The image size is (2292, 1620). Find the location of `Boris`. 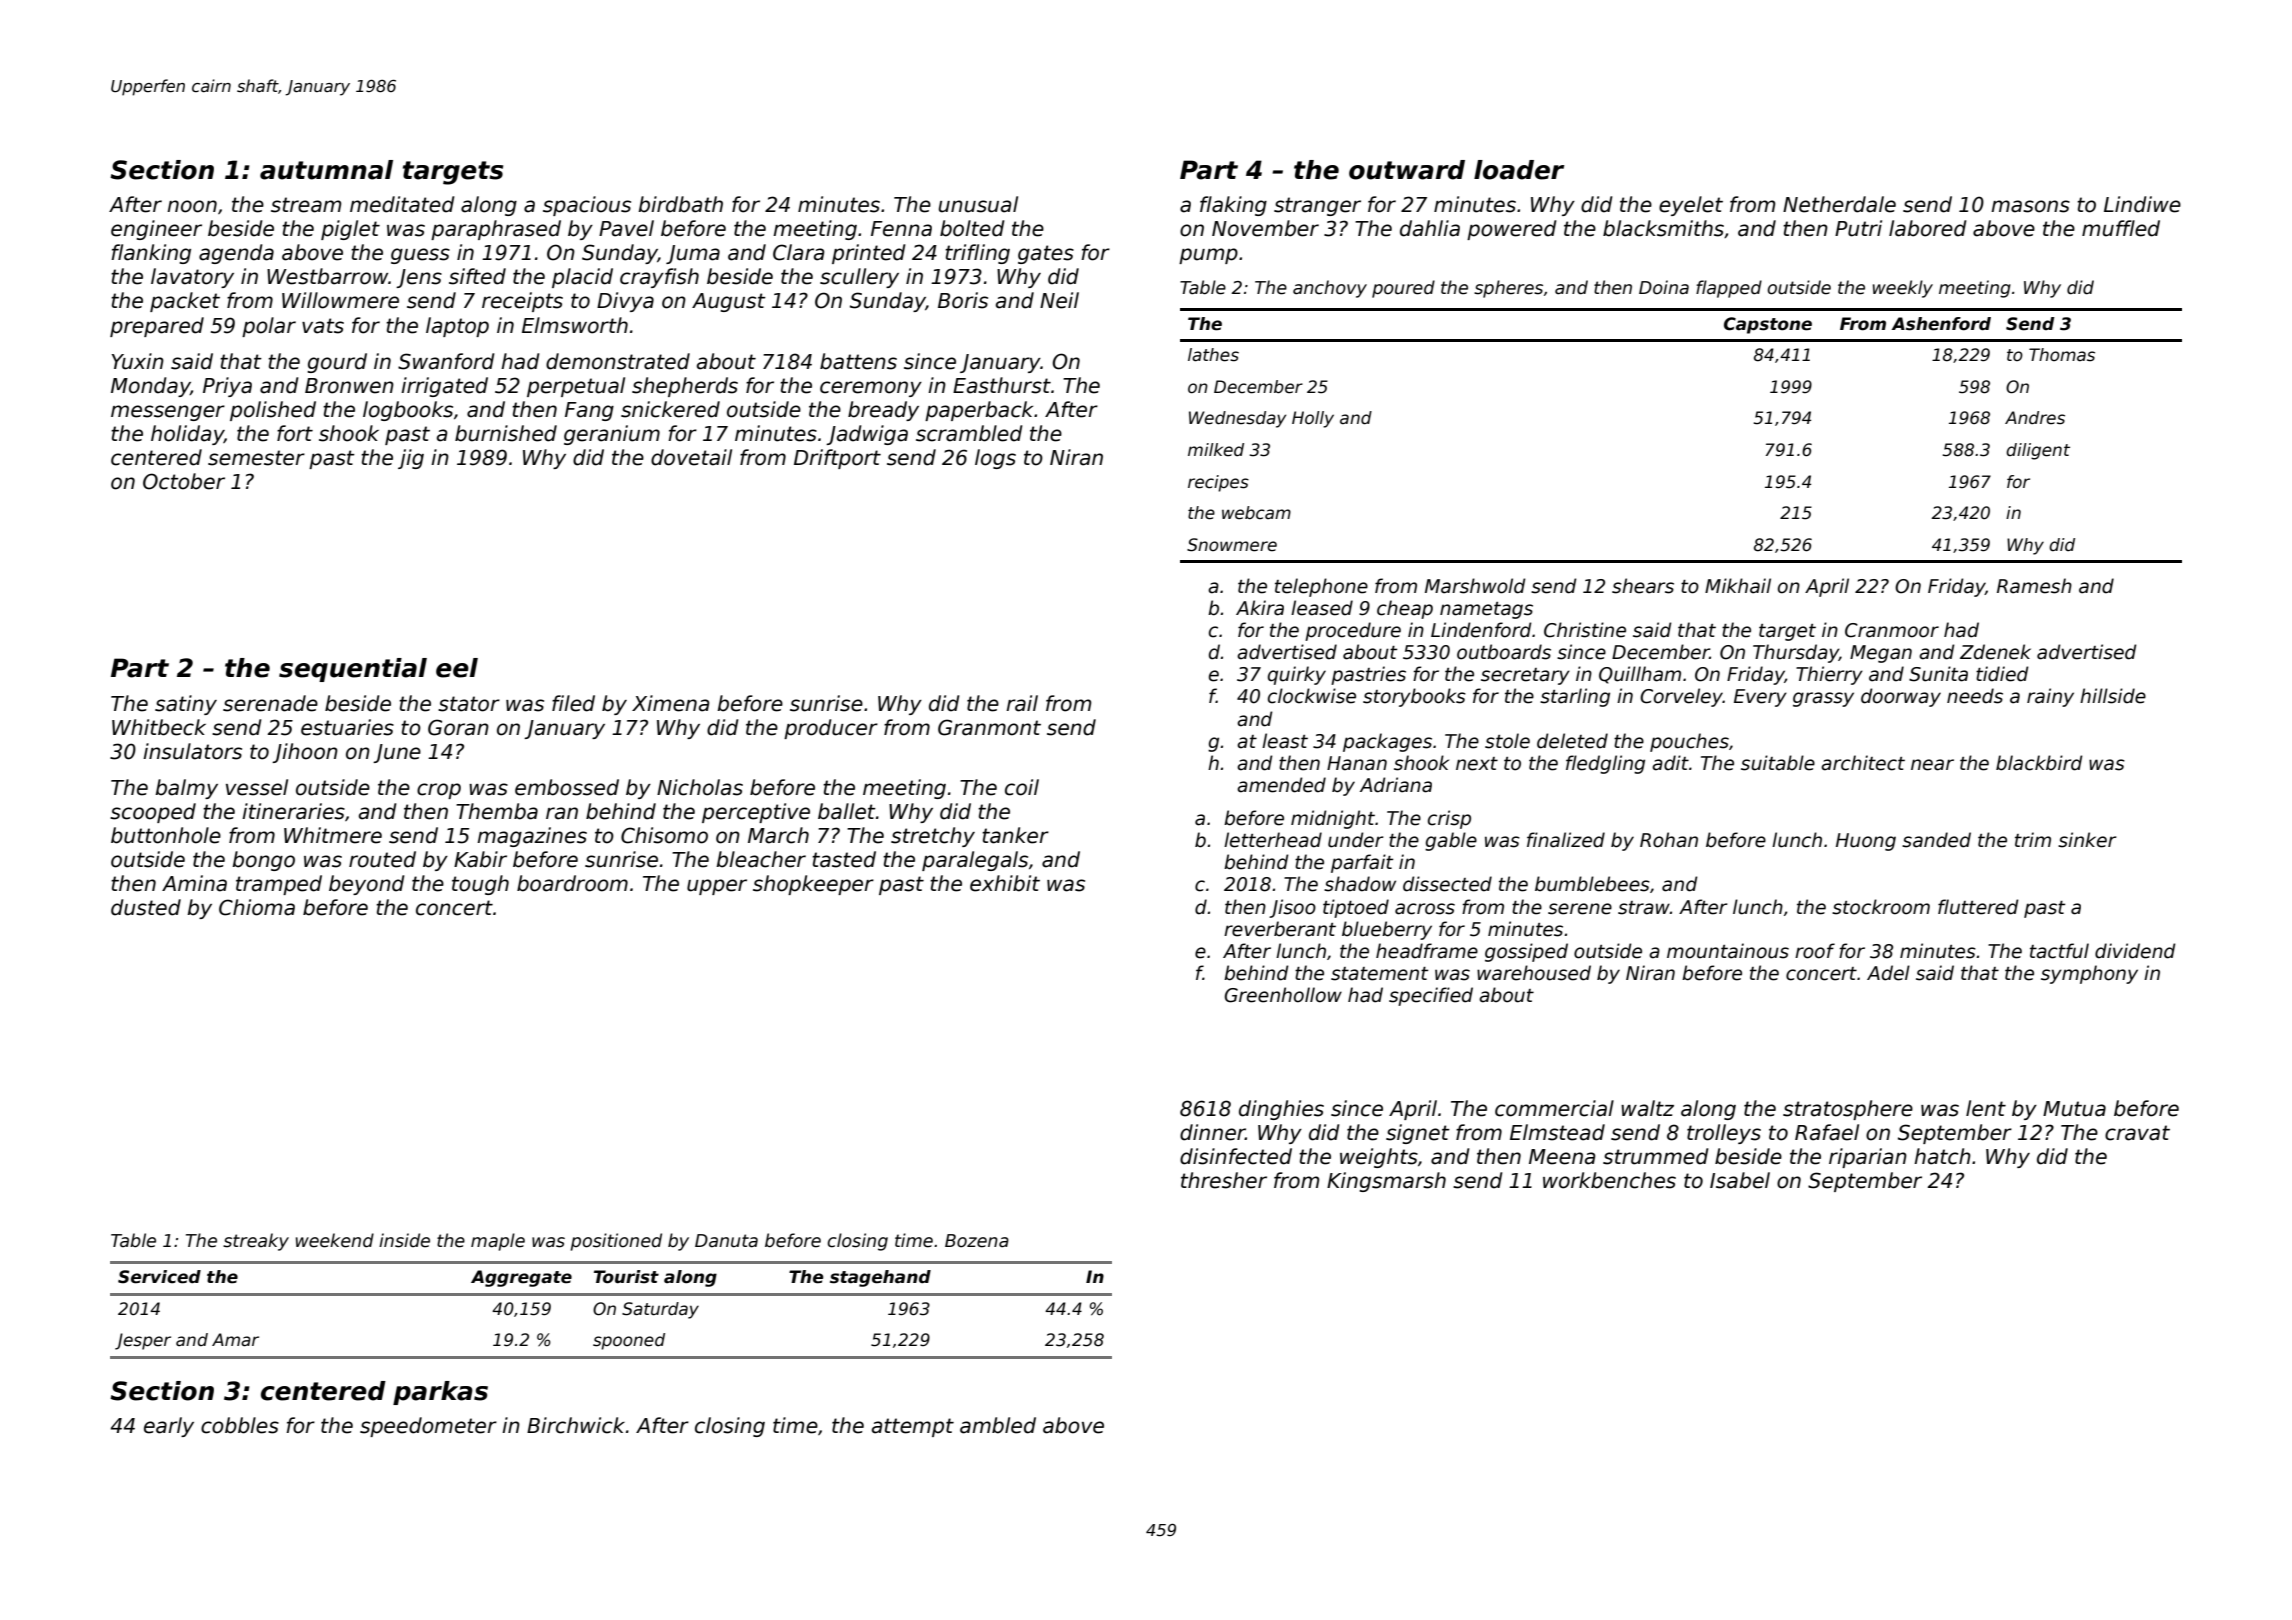

Boris is located at coordinates (963, 300).
